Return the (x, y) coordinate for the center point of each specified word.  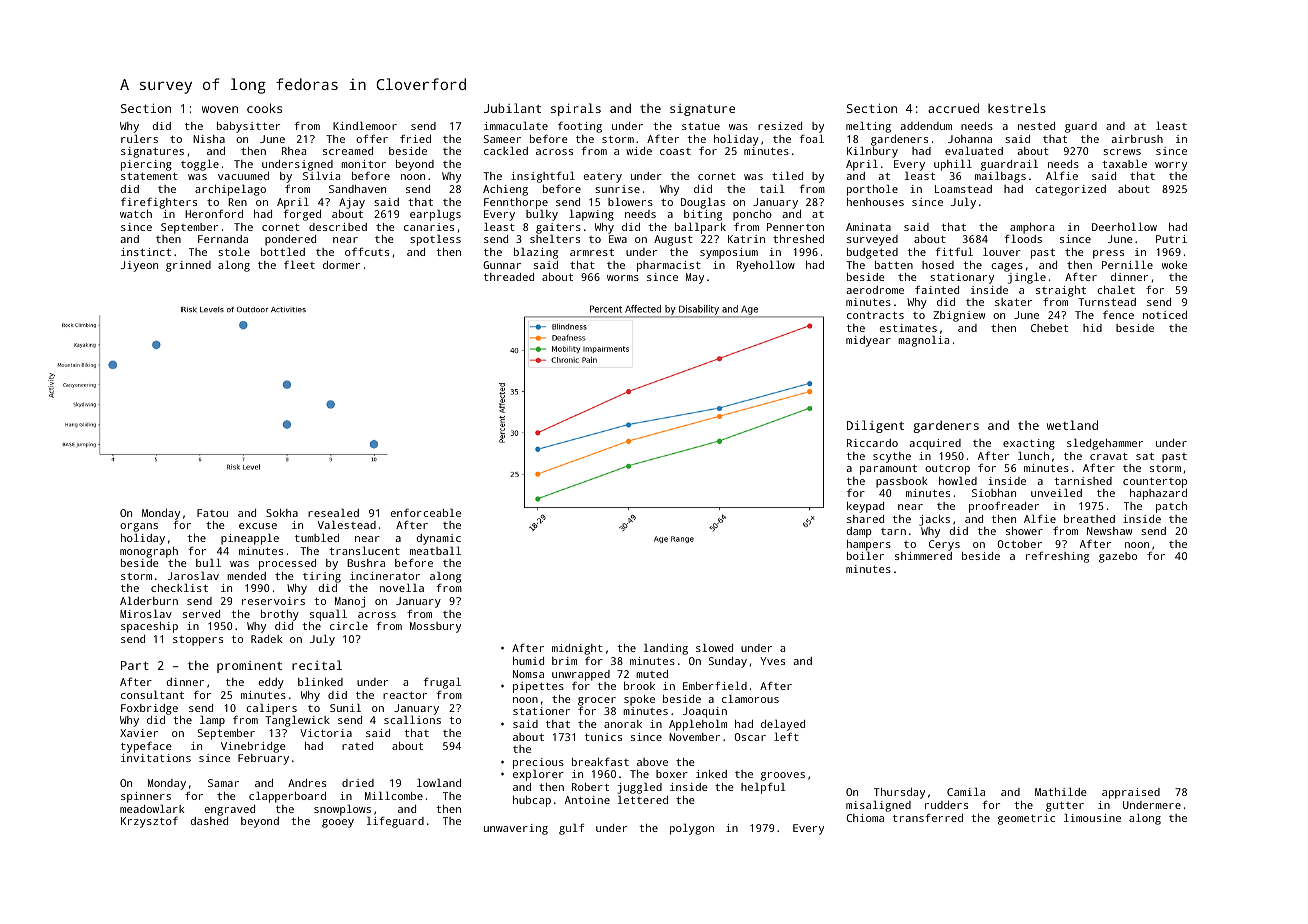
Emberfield (715, 685)
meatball (435, 550)
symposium (729, 253)
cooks (264, 108)
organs (139, 527)
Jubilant (512, 108)
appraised (1131, 793)
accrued (953, 108)
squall (328, 615)
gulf (571, 829)
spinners (146, 797)
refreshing (1057, 557)
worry (1171, 166)
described (338, 227)
